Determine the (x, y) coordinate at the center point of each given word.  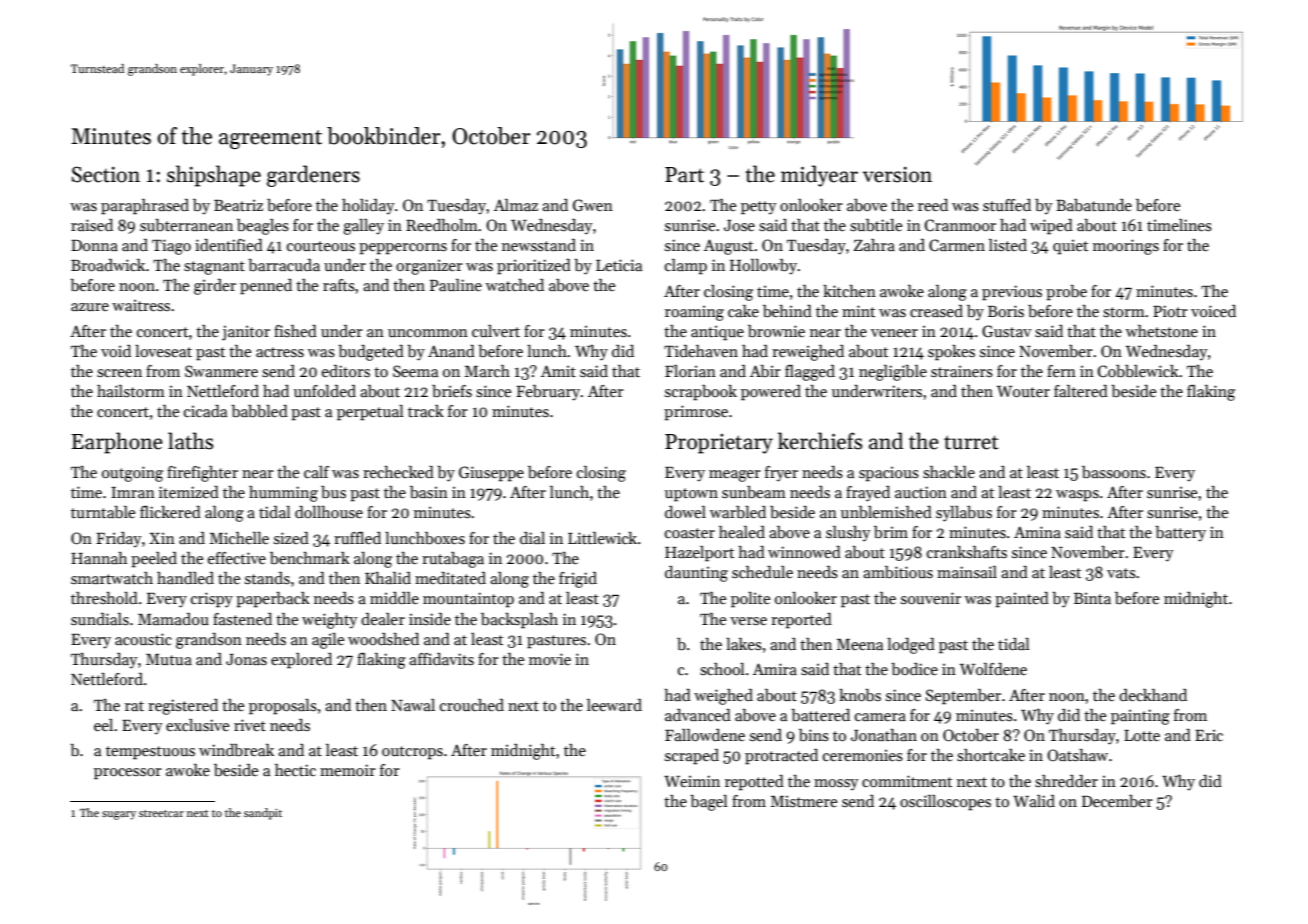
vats (1121, 573)
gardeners (313, 176)
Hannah (99, 558)
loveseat (163, 351)
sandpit (263, 814)
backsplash (519, 621)
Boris (1006, 311)
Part (684, 175)
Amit (558, 371)
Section (105, 174)
